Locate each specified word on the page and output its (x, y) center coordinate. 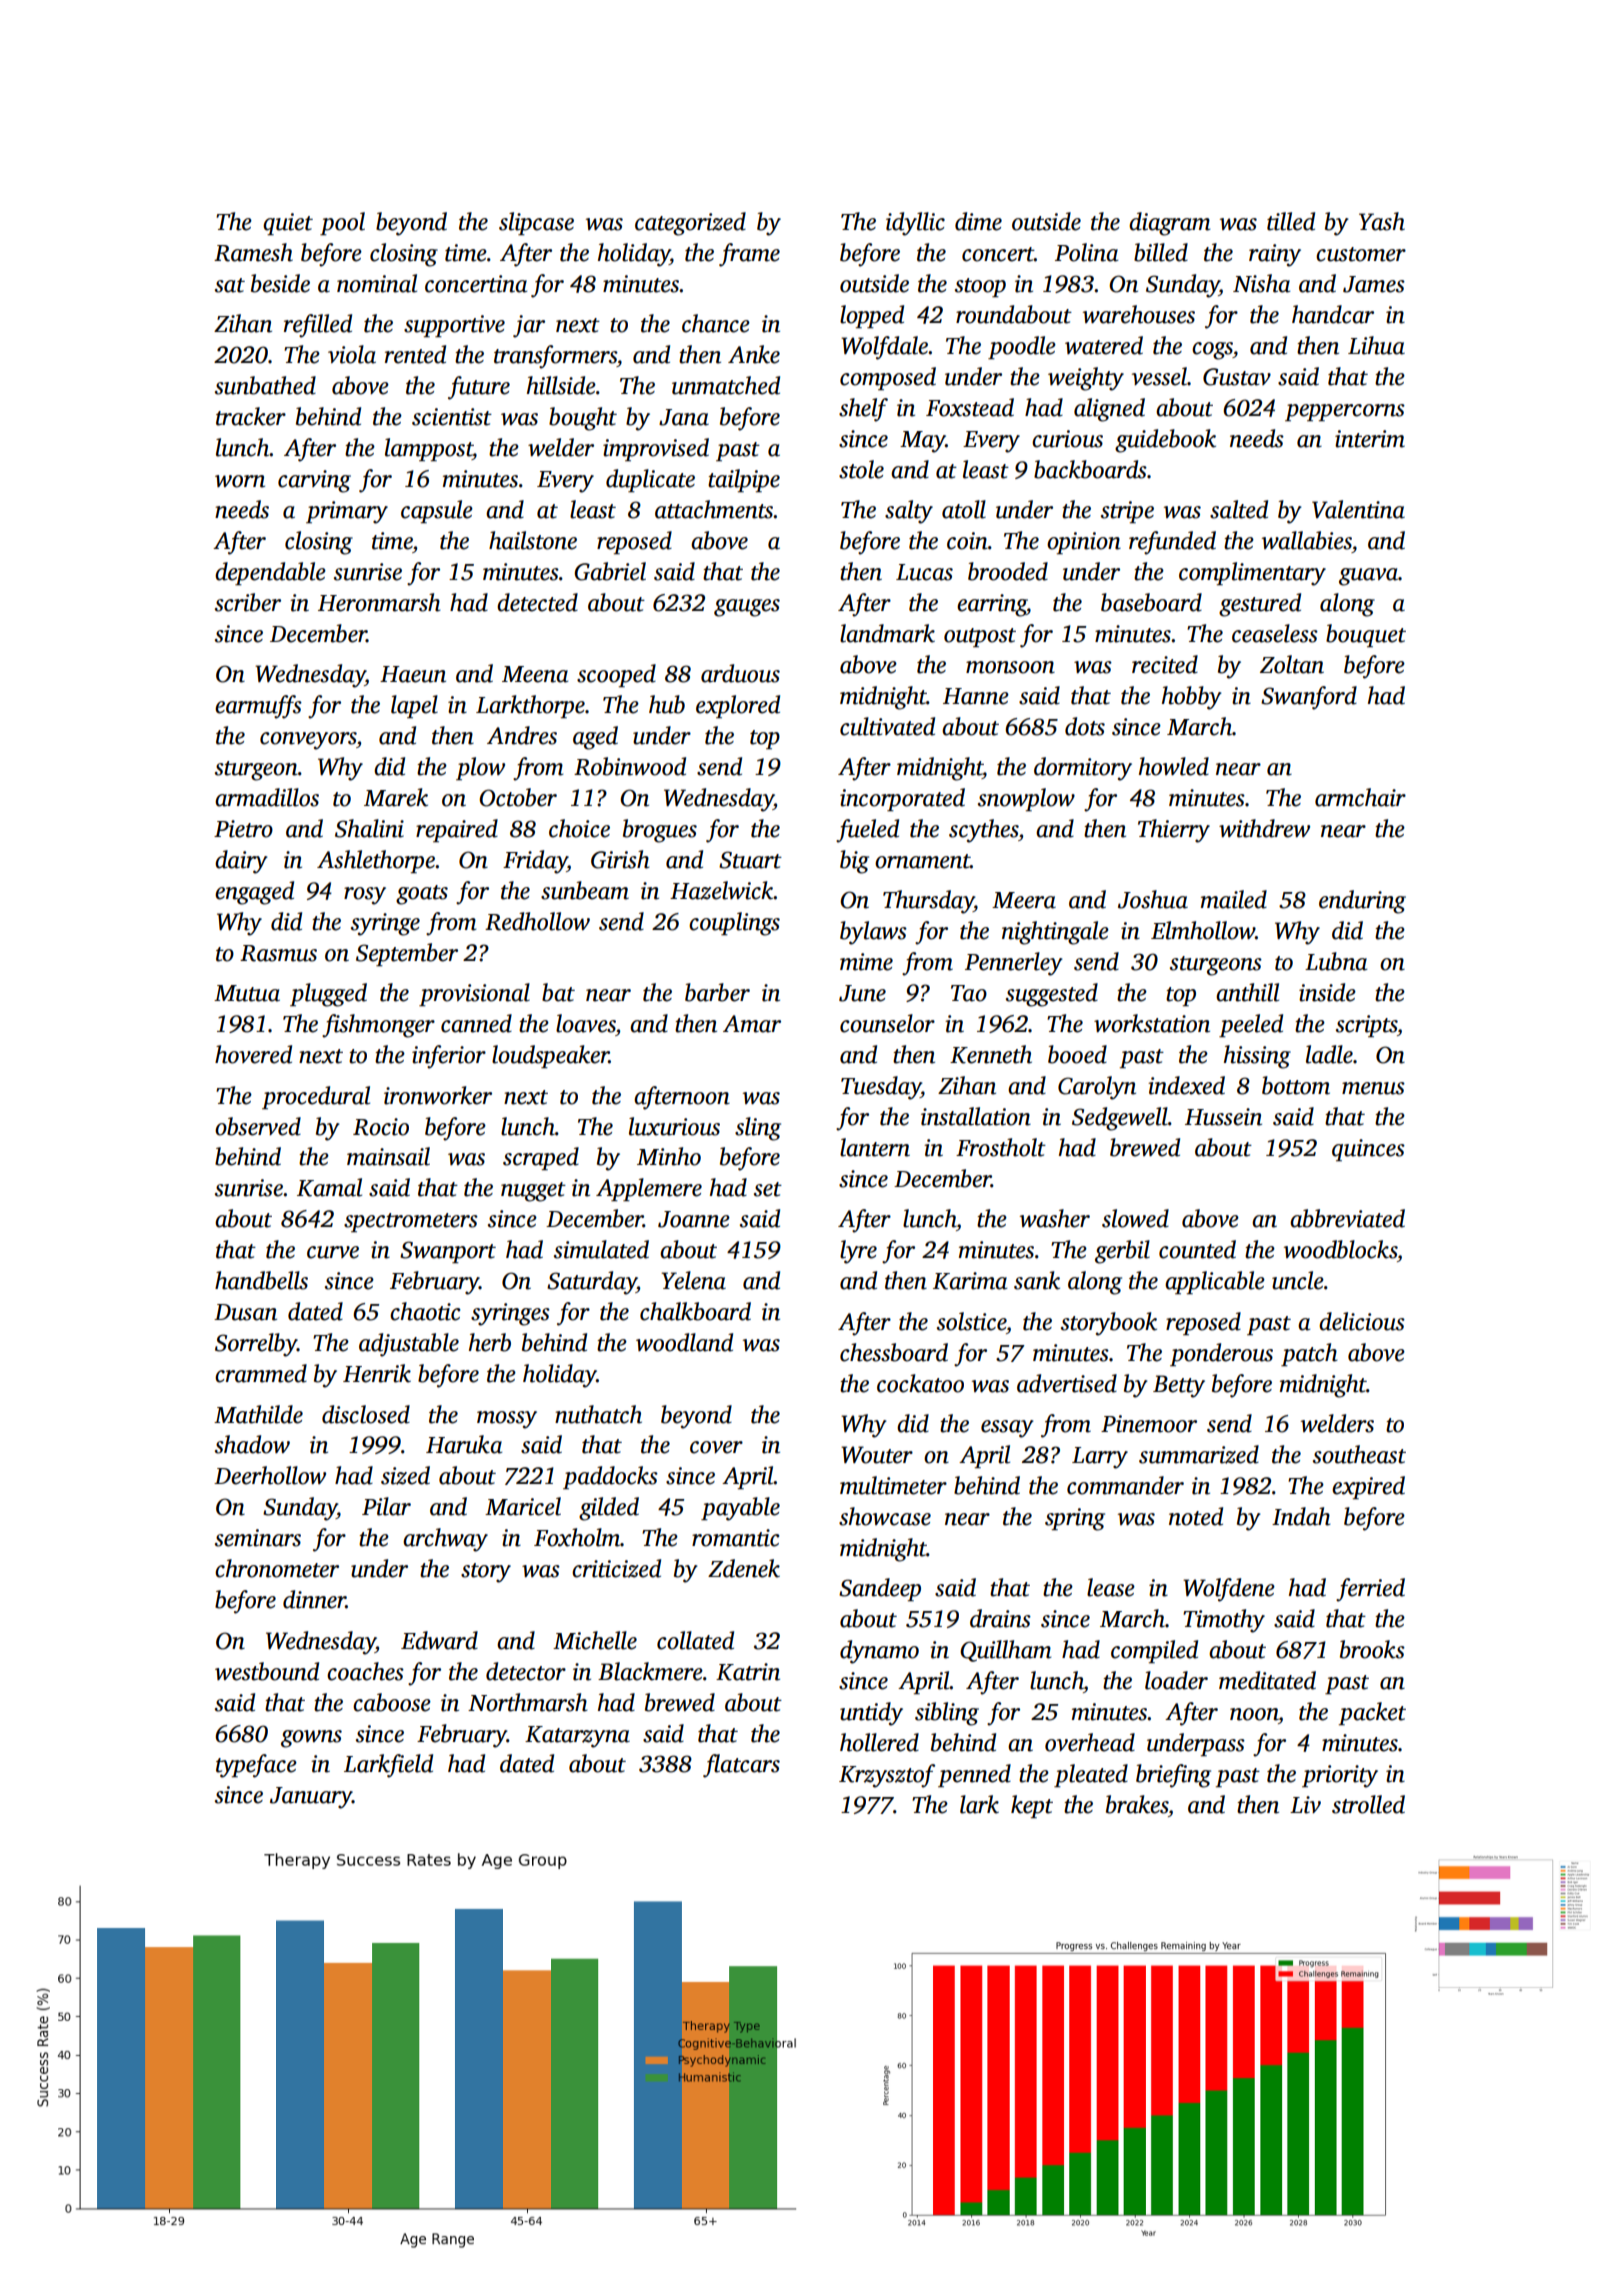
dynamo (879, 1652)
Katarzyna (577, 1737)
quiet (288, 224)
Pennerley (1014, 964)
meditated (1267, 1680)
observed (258, 1126)
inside (1327, 992)
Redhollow (537, 921)
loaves (586, 1023)
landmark (887, 633)
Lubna (1336, 961)
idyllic (915, 224)
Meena (535, 674)
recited (1165, 664)
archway (445, 1540)
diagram (1169, 224)
